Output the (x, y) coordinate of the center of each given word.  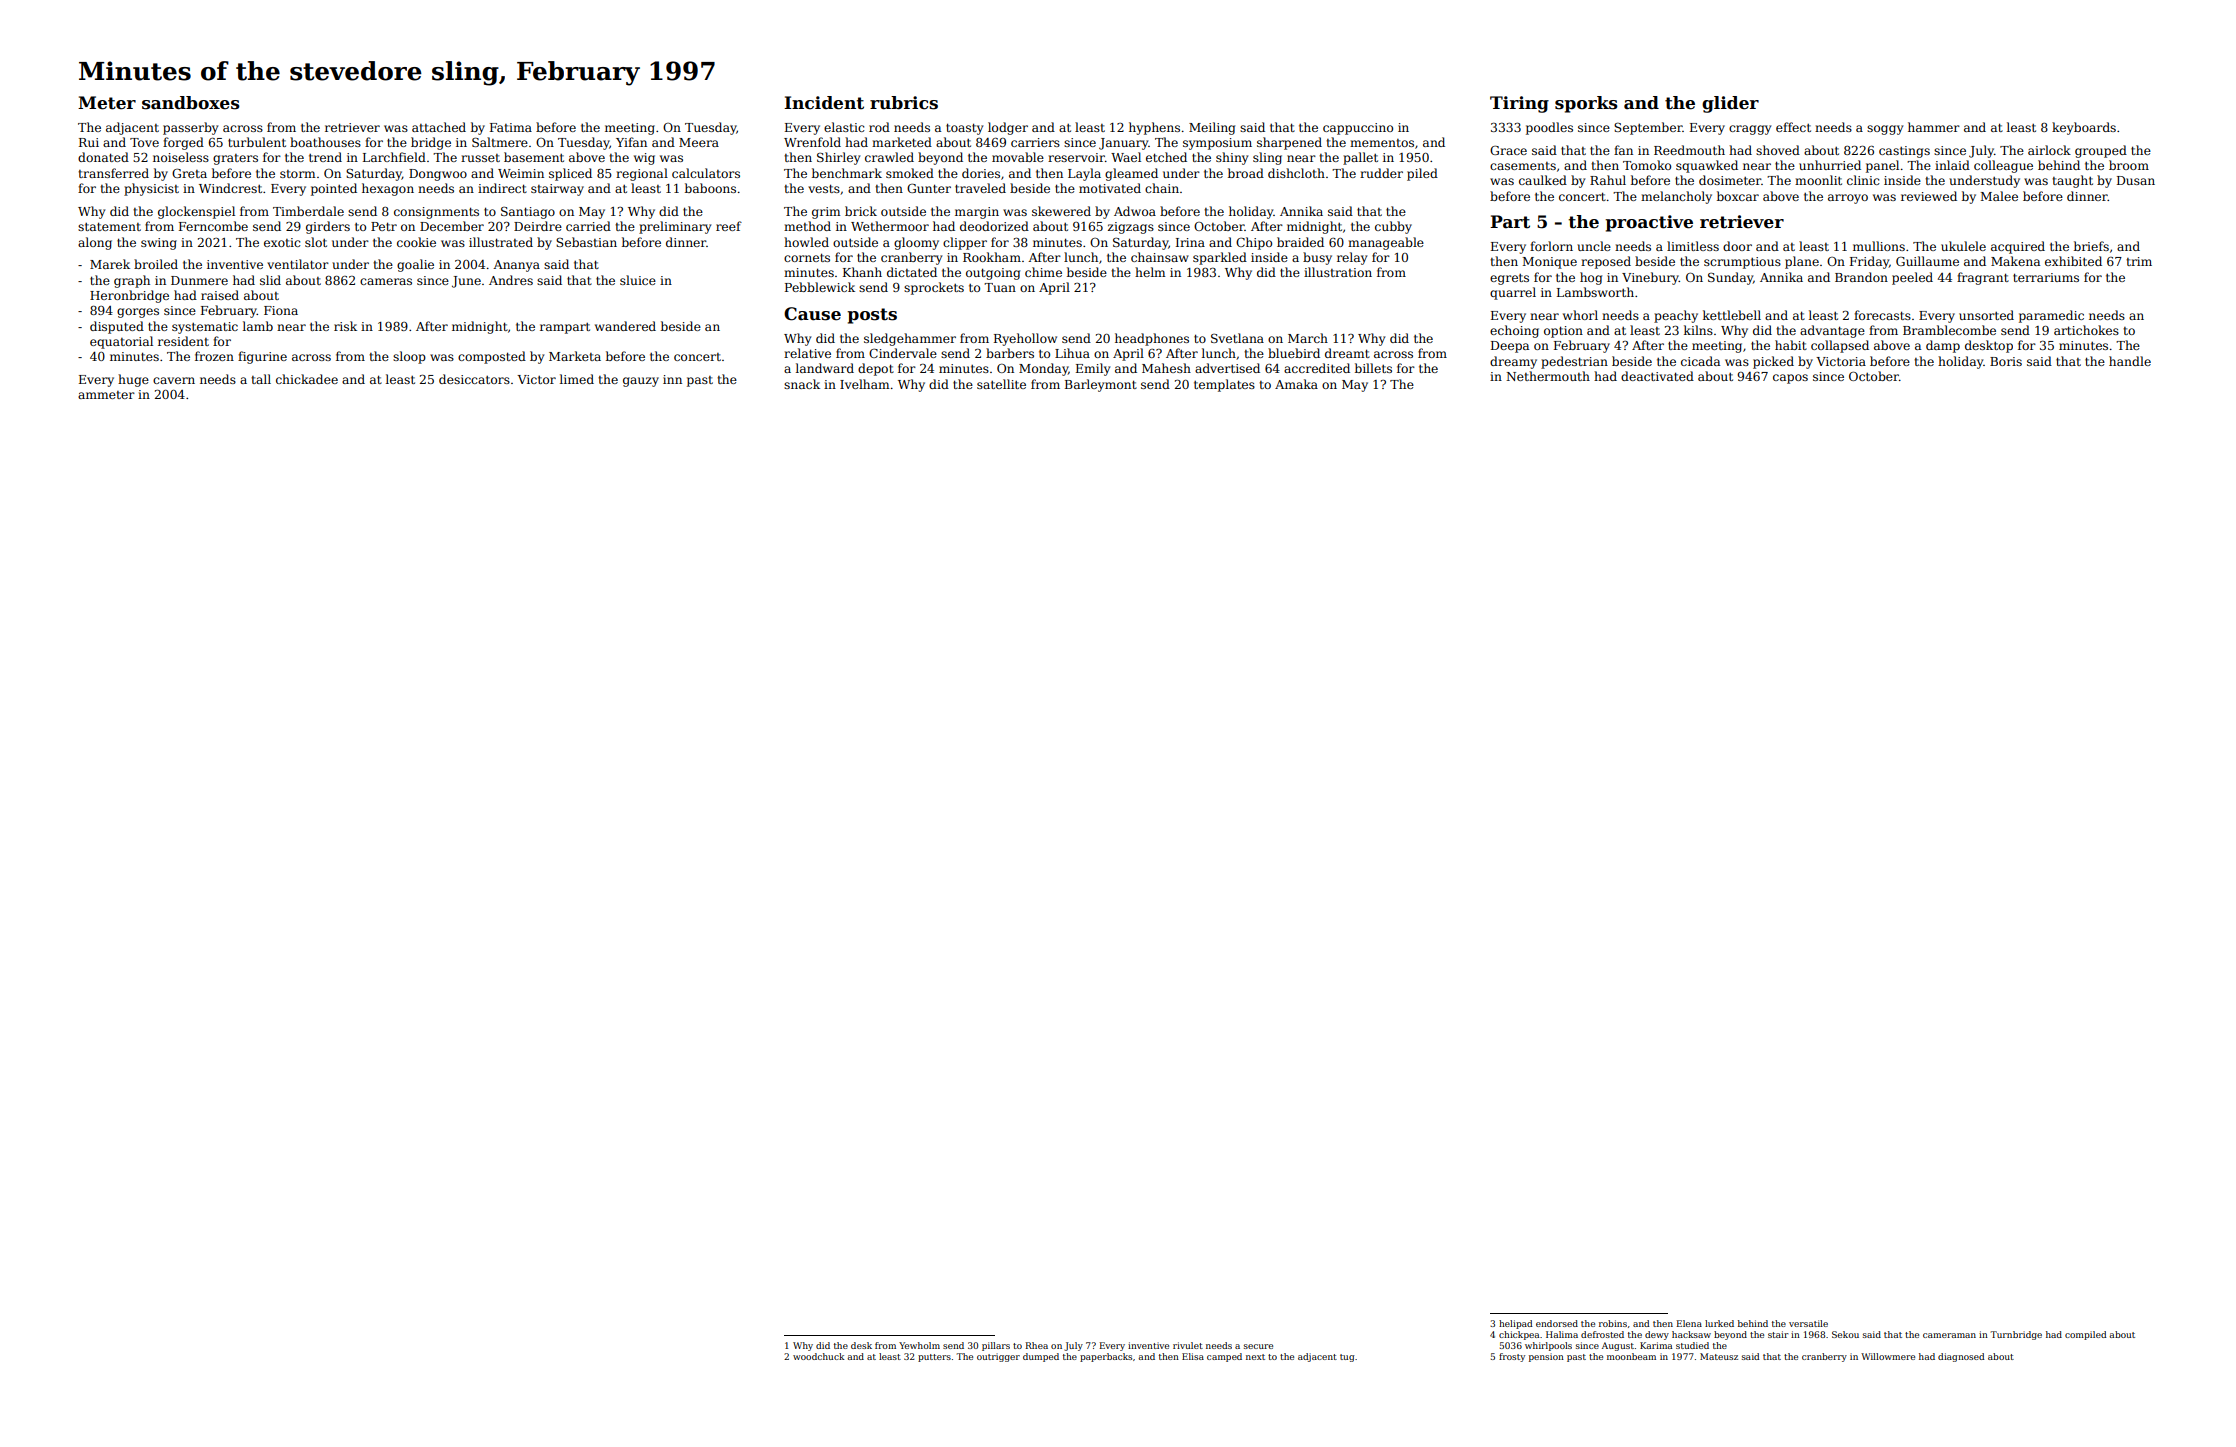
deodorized (994, 226)
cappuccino (1358, 129)
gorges (138, 313)
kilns (1698, 330)
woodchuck (819, 1356)
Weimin (521, 173)
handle (2130, 361)
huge (133, 380)
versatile (1808, 1323)
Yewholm (919, 1345)
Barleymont (1101, 385)
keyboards (2084, 128)
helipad (1516, 1324)
